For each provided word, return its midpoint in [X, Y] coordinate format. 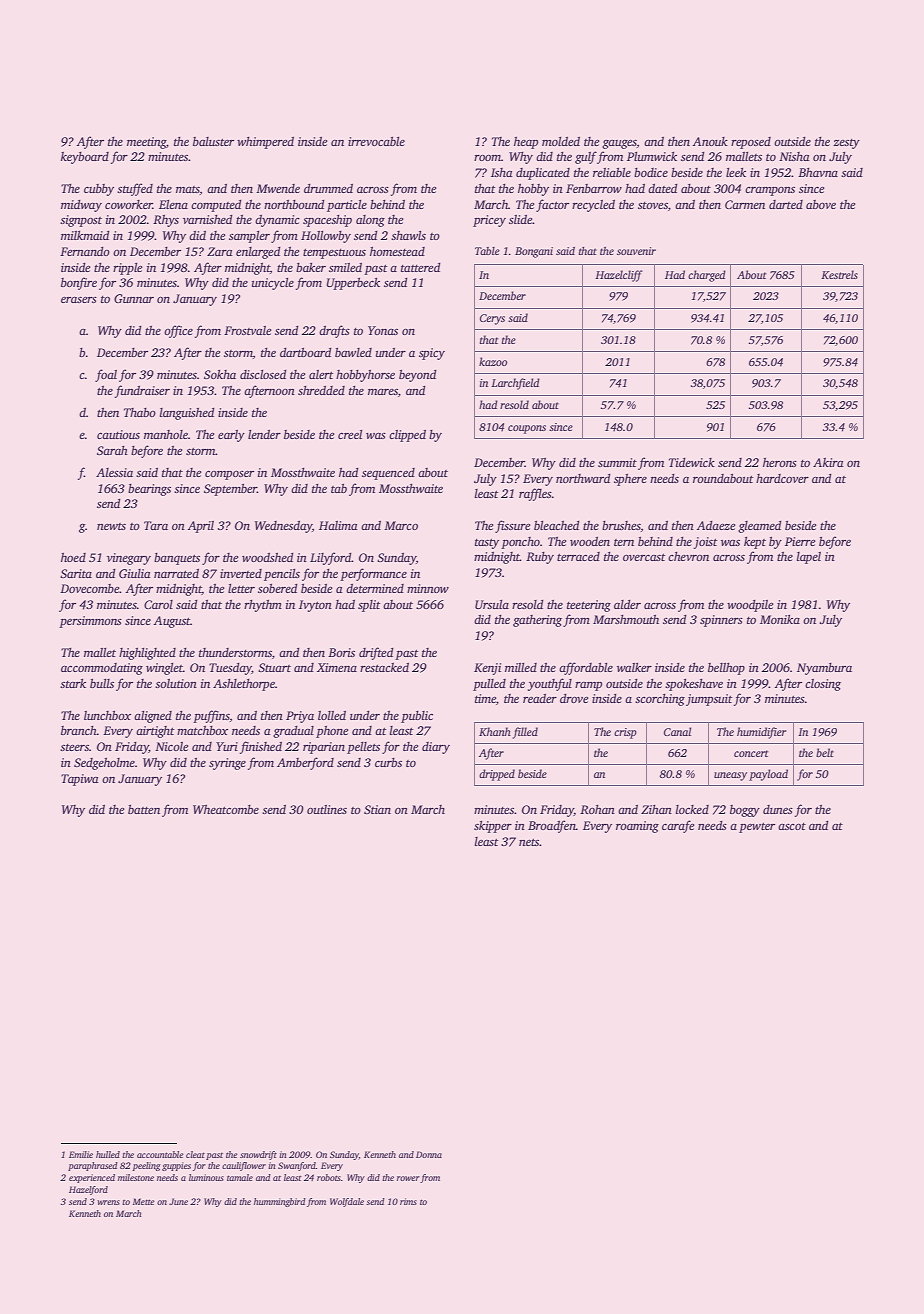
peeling [146, 1166]
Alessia [114, 472]
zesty [846, 144]
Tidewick [692, 462]
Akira [828, 462]
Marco [401, 525]
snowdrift [258, 1155]
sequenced [388, 474]
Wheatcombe [226, 809]
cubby [99, 190]
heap [526, 143]
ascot [792, 826]
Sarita [76, 573]
